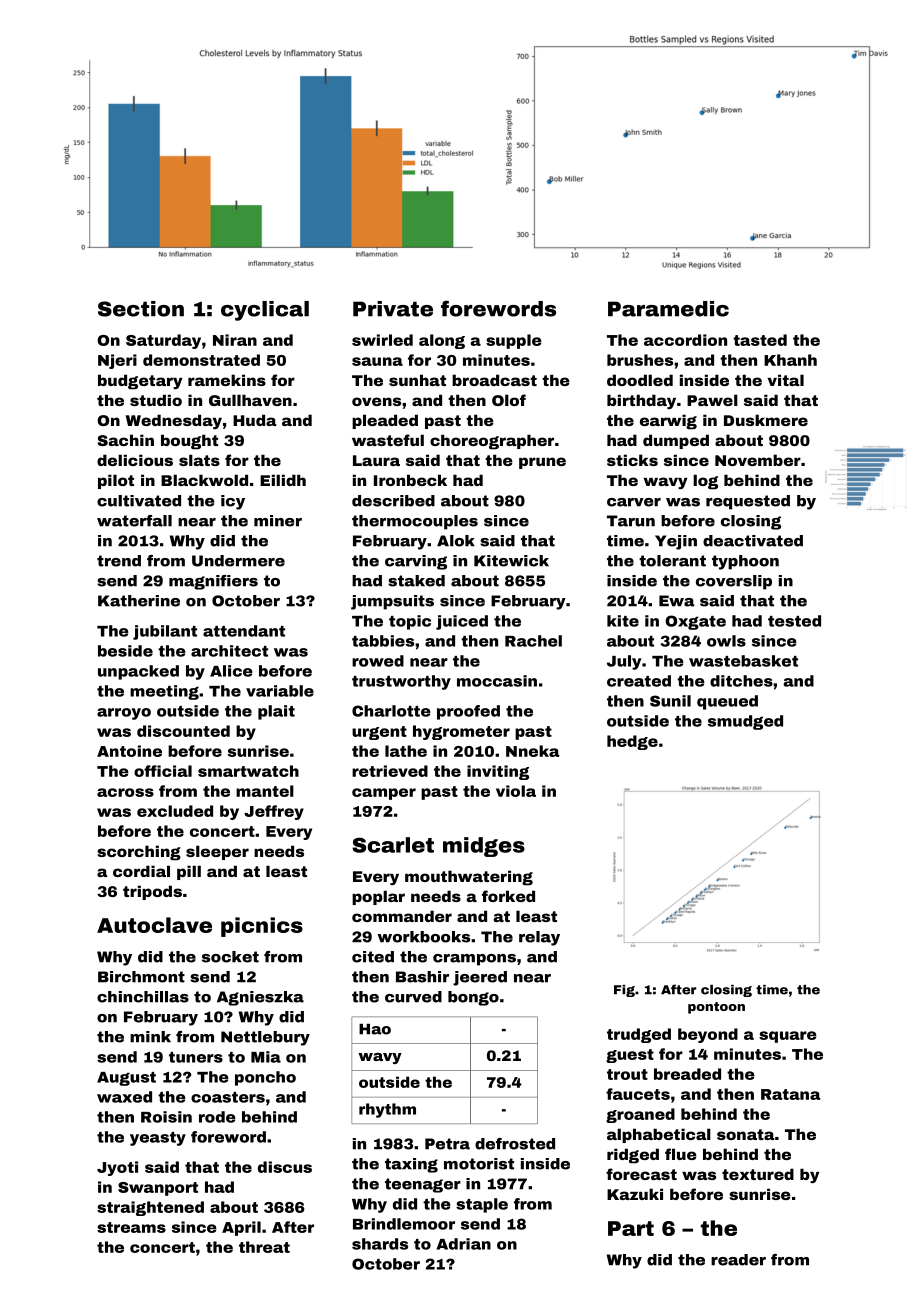 This screenshot has width=924, height=1308. I want to click on broadcast, so click(494, 380).
